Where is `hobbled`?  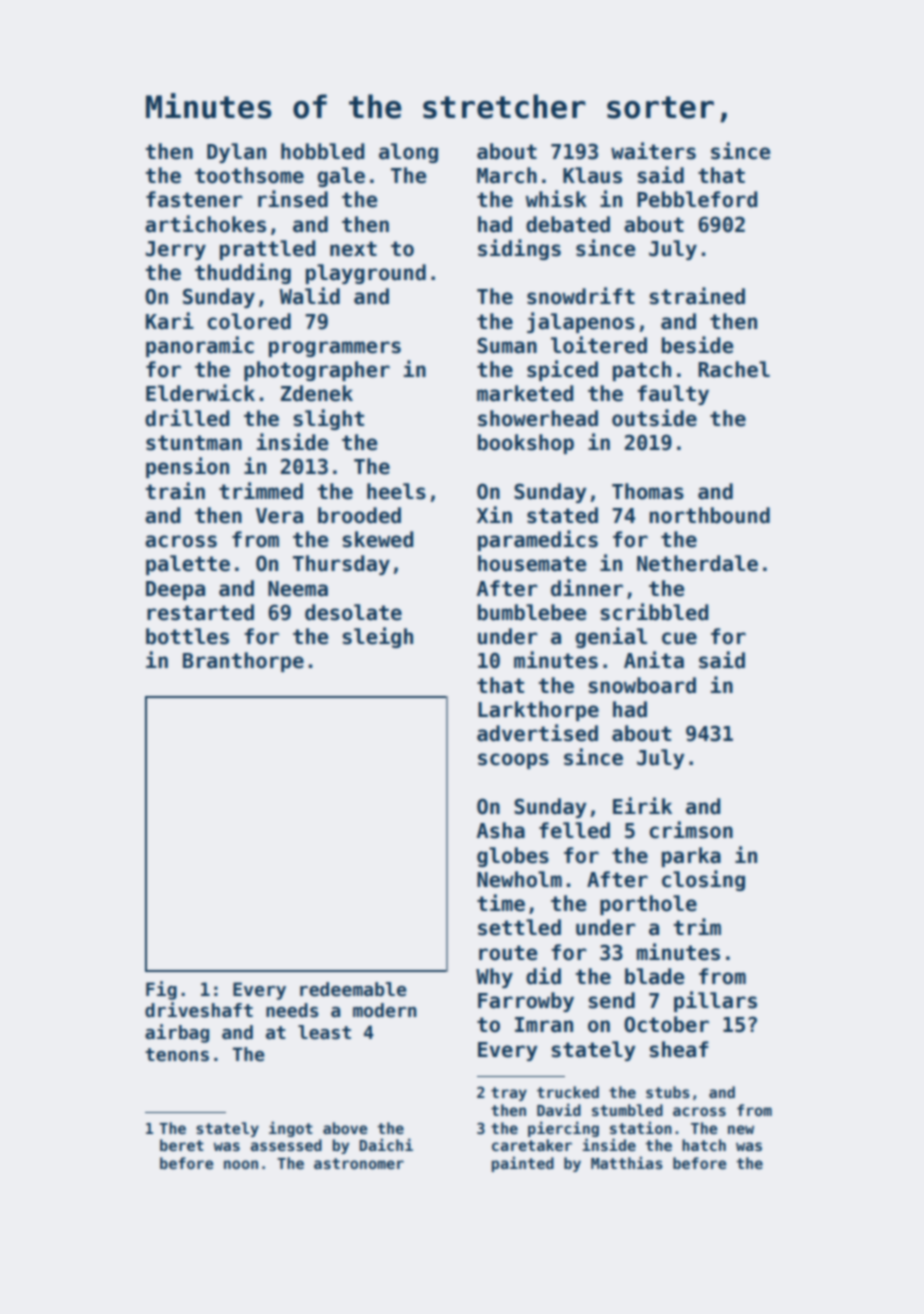
hobbled is located at coordinates (323, 151).
